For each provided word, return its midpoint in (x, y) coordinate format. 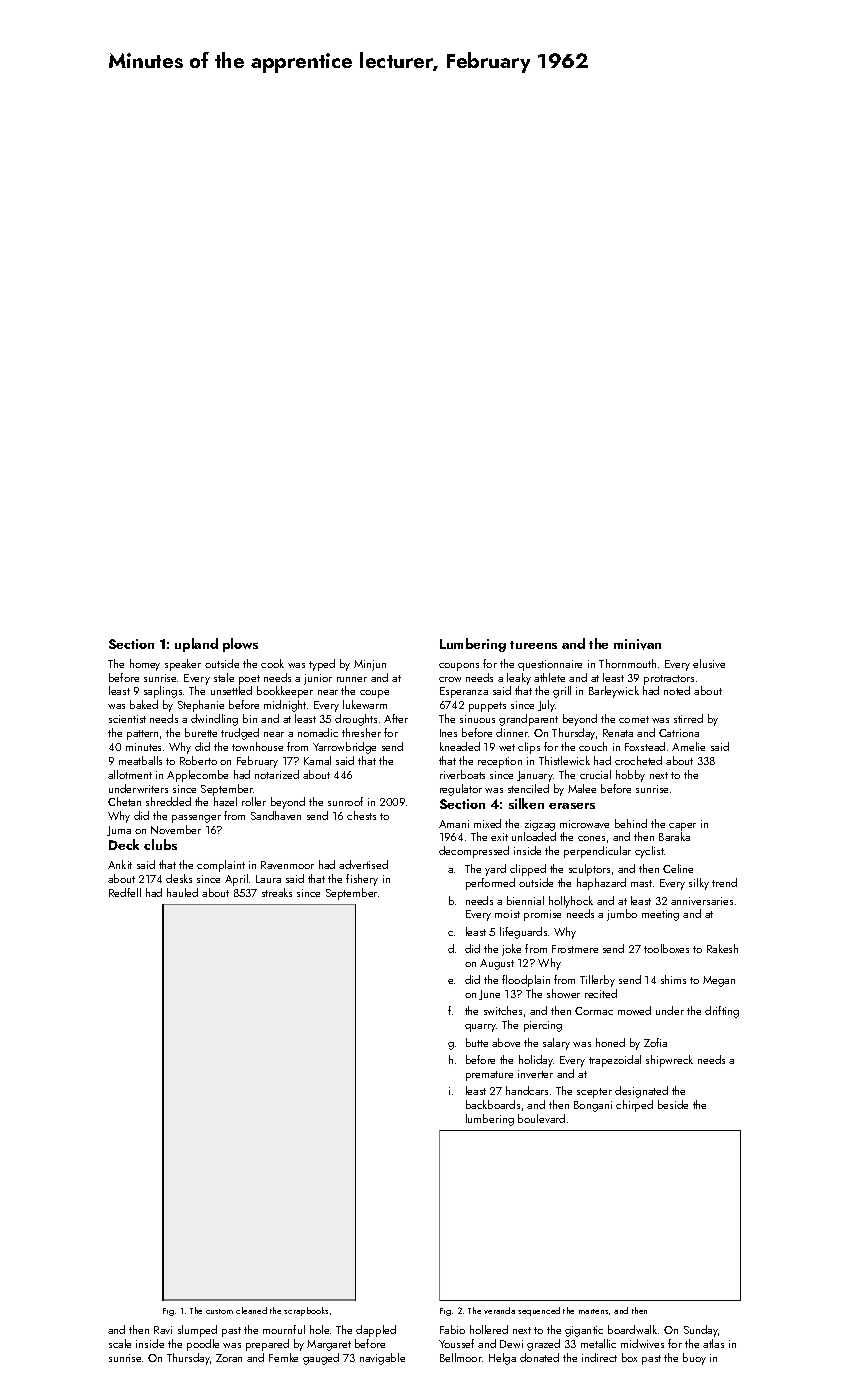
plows (240, 645)
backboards (493, 1104)
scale (120, 1343)
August (497, 964)
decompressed (474, 852)
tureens (533, 645)
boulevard (541, 1118)
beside (673, 1104)
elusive (709, 663)
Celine (678, 868)
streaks (277, 892)
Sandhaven (276, 815)
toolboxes (666, 948)
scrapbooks (306, 1311)
